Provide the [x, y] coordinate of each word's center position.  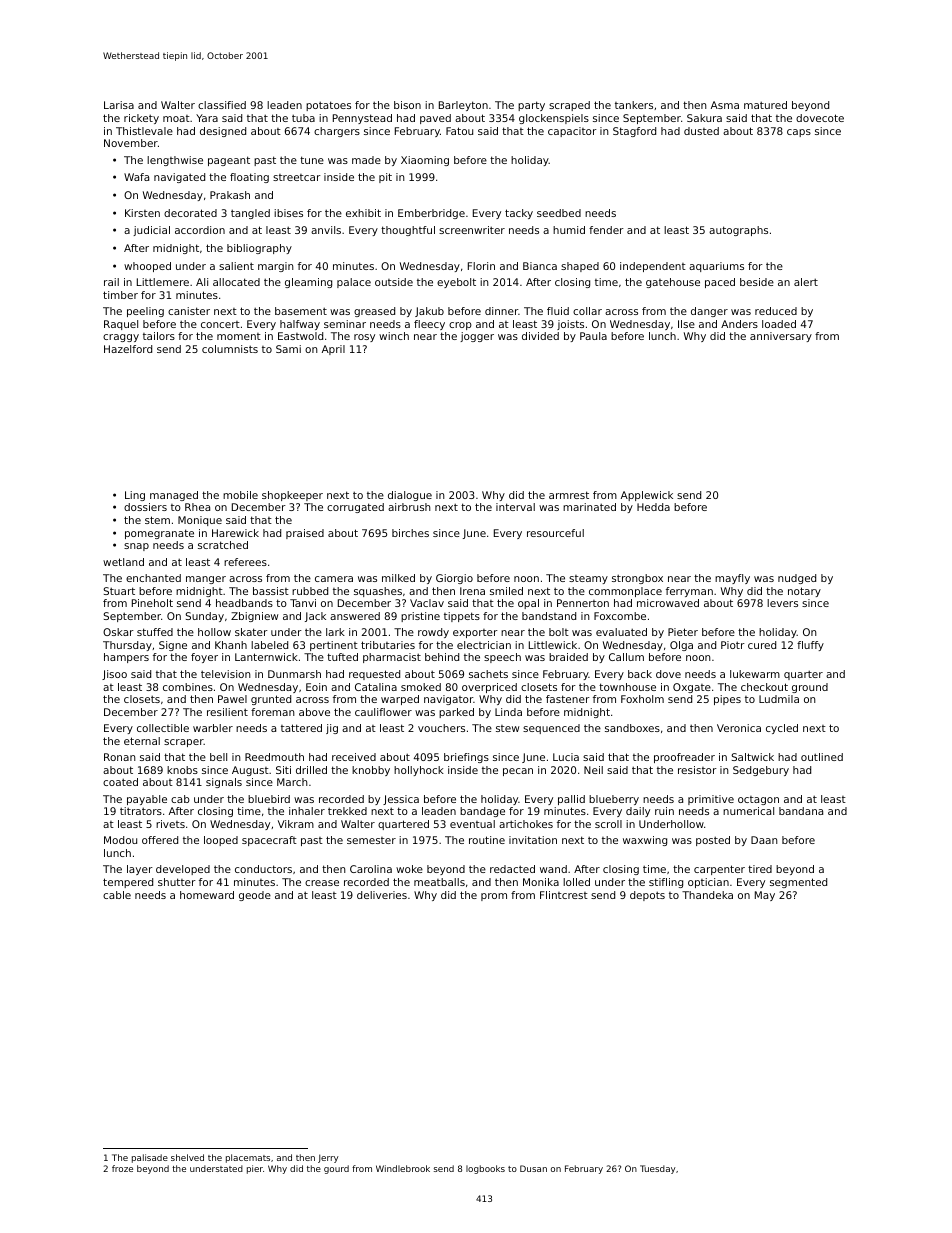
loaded [779, 324]
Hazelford [128, 349]
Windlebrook [403, 1168]
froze [122, 1168]
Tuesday [657, 1169]
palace [354, 283]
